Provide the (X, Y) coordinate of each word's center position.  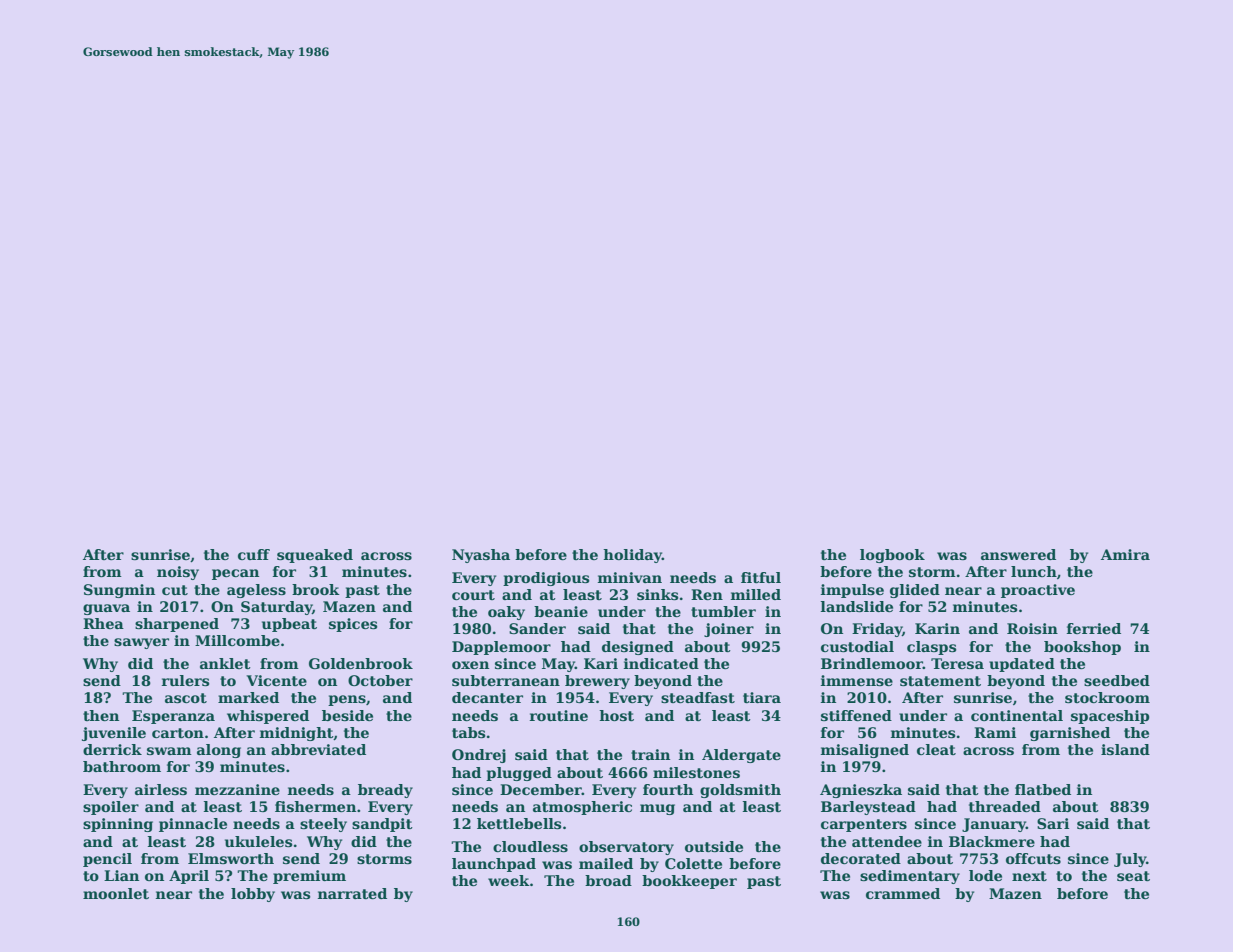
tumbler (723, 611)
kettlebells (519, 823)
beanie (561, 611)
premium (309, 877)
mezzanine (237, 789)
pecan (235, 574)
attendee (887, 841)
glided (915, 591)
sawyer (141, 643)
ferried (1094, 628)
